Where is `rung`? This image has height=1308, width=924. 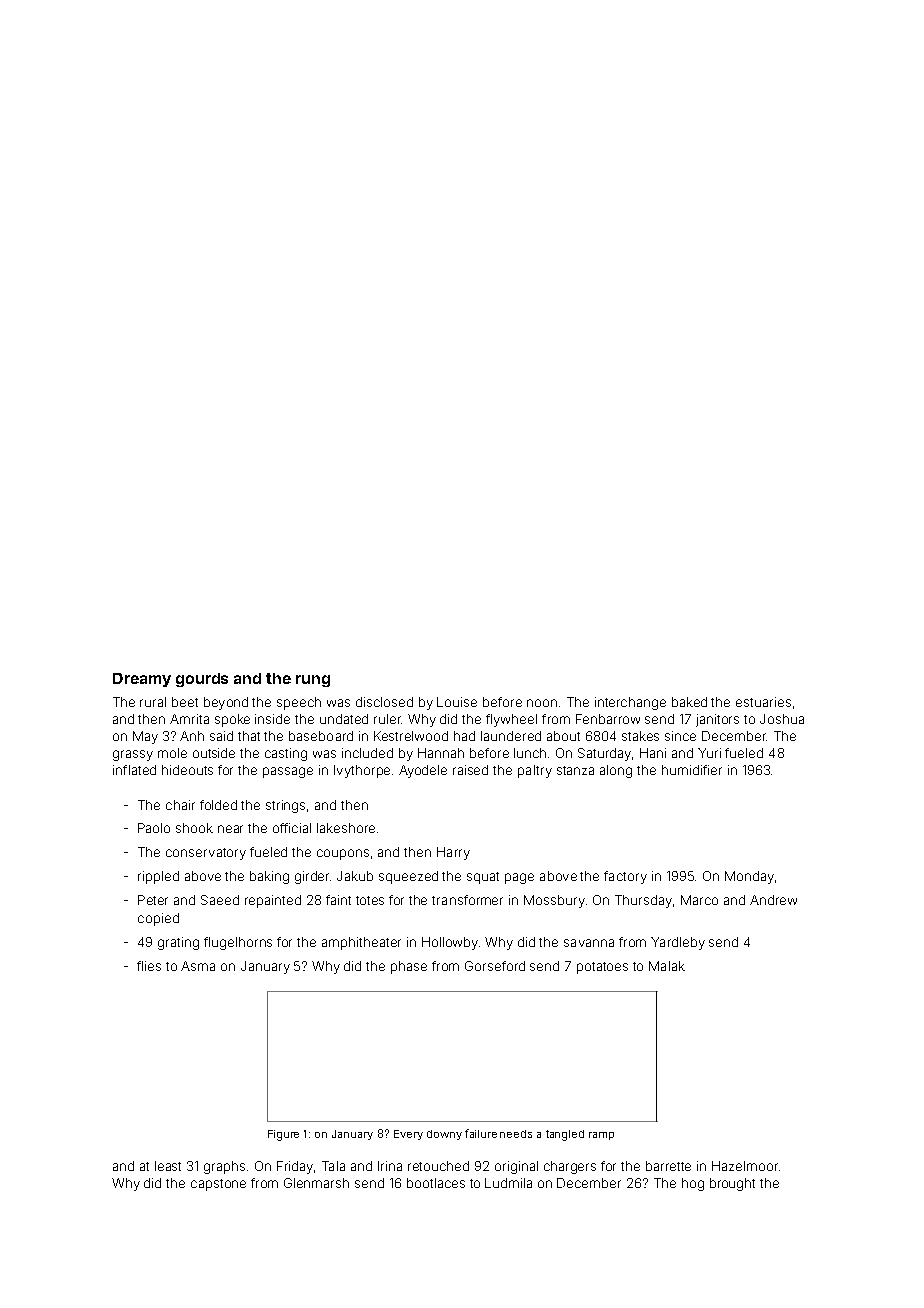
rung is located at coordinates (313, 681).
